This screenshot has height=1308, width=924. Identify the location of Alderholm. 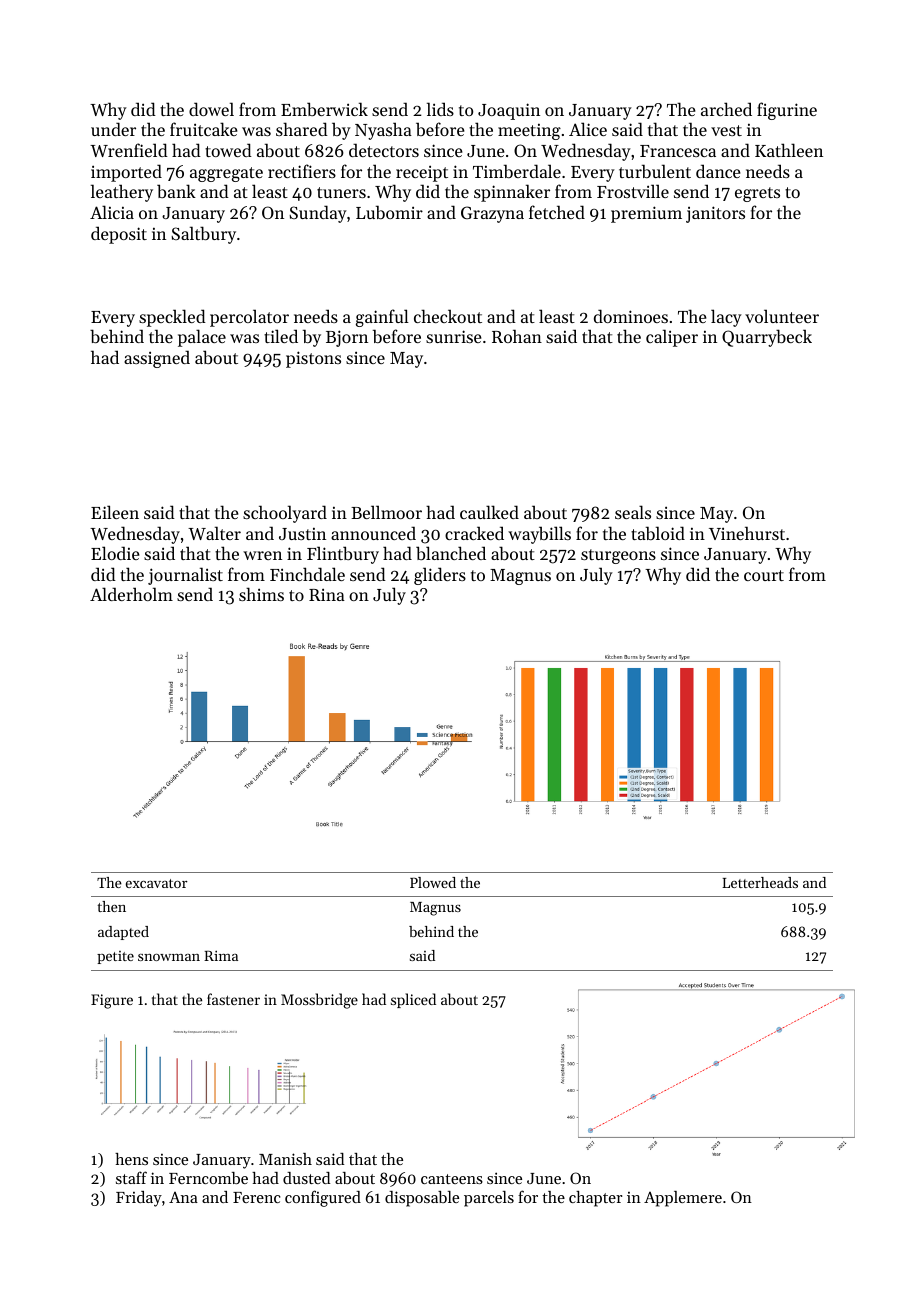
(131, 594).
